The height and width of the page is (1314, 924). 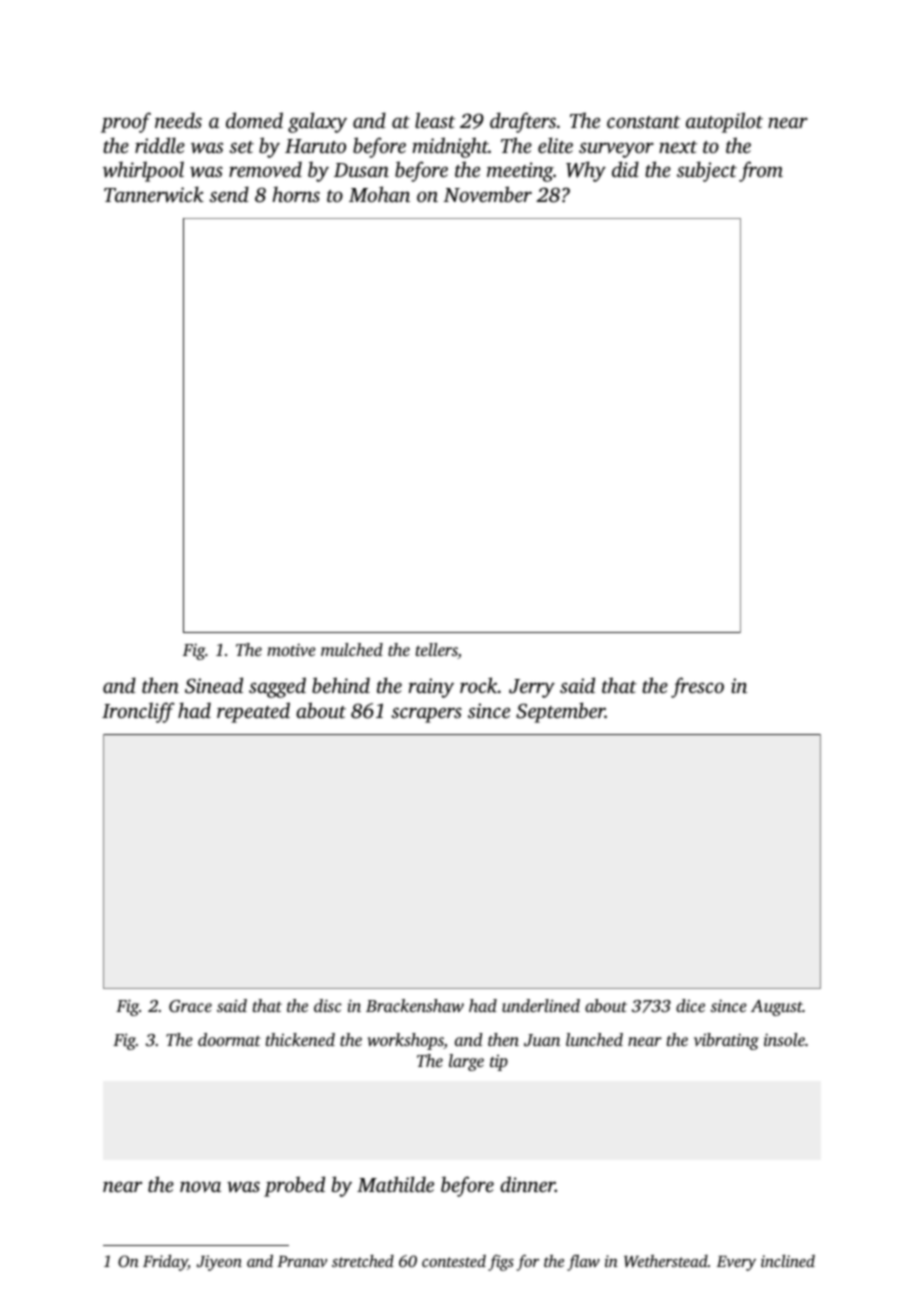 What do you see at coordinates (697, 687) in the page?
I see `fresco` at bounding box center [697, 687].
